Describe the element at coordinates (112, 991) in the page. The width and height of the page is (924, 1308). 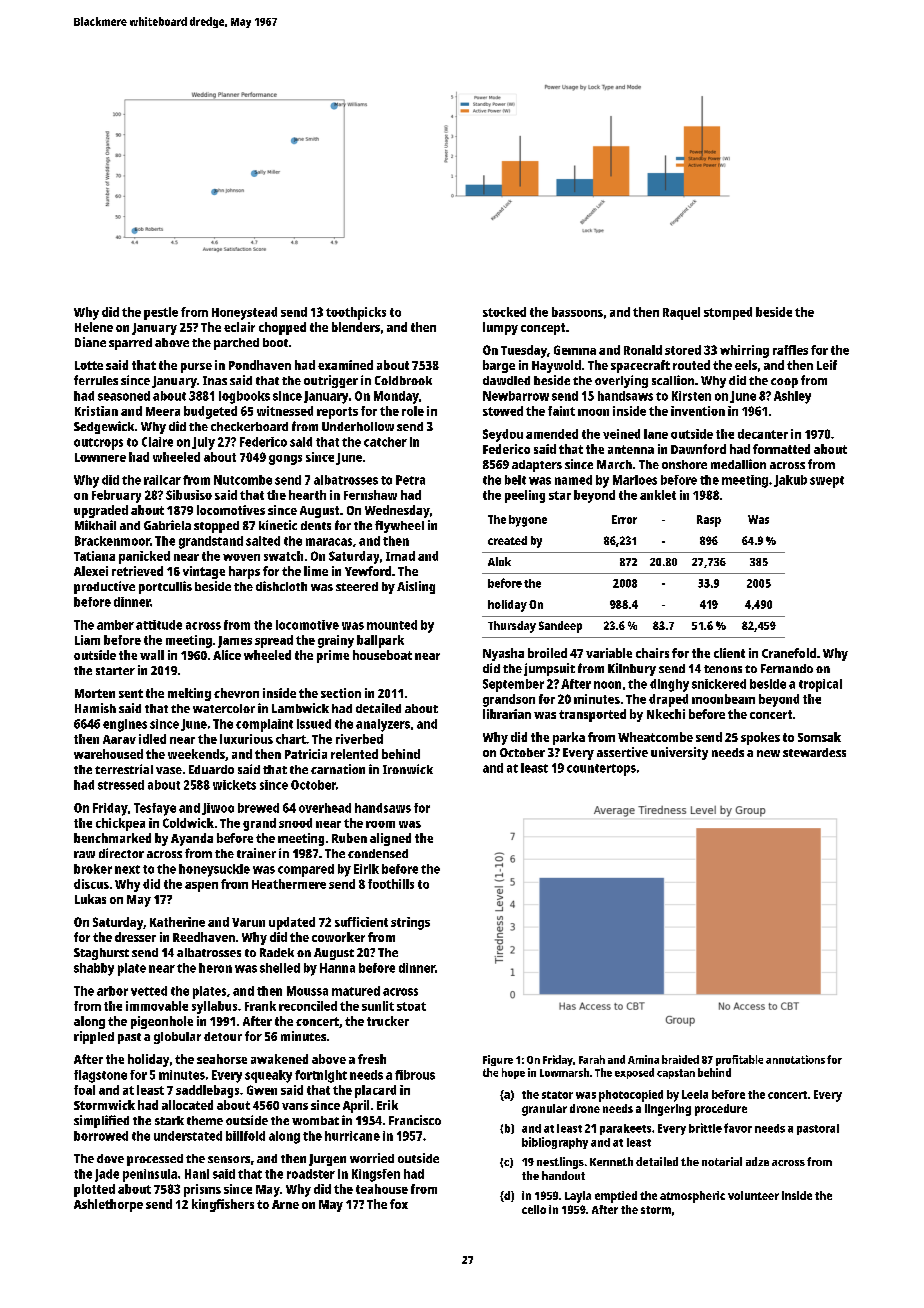
I see `arbor` at that location.
